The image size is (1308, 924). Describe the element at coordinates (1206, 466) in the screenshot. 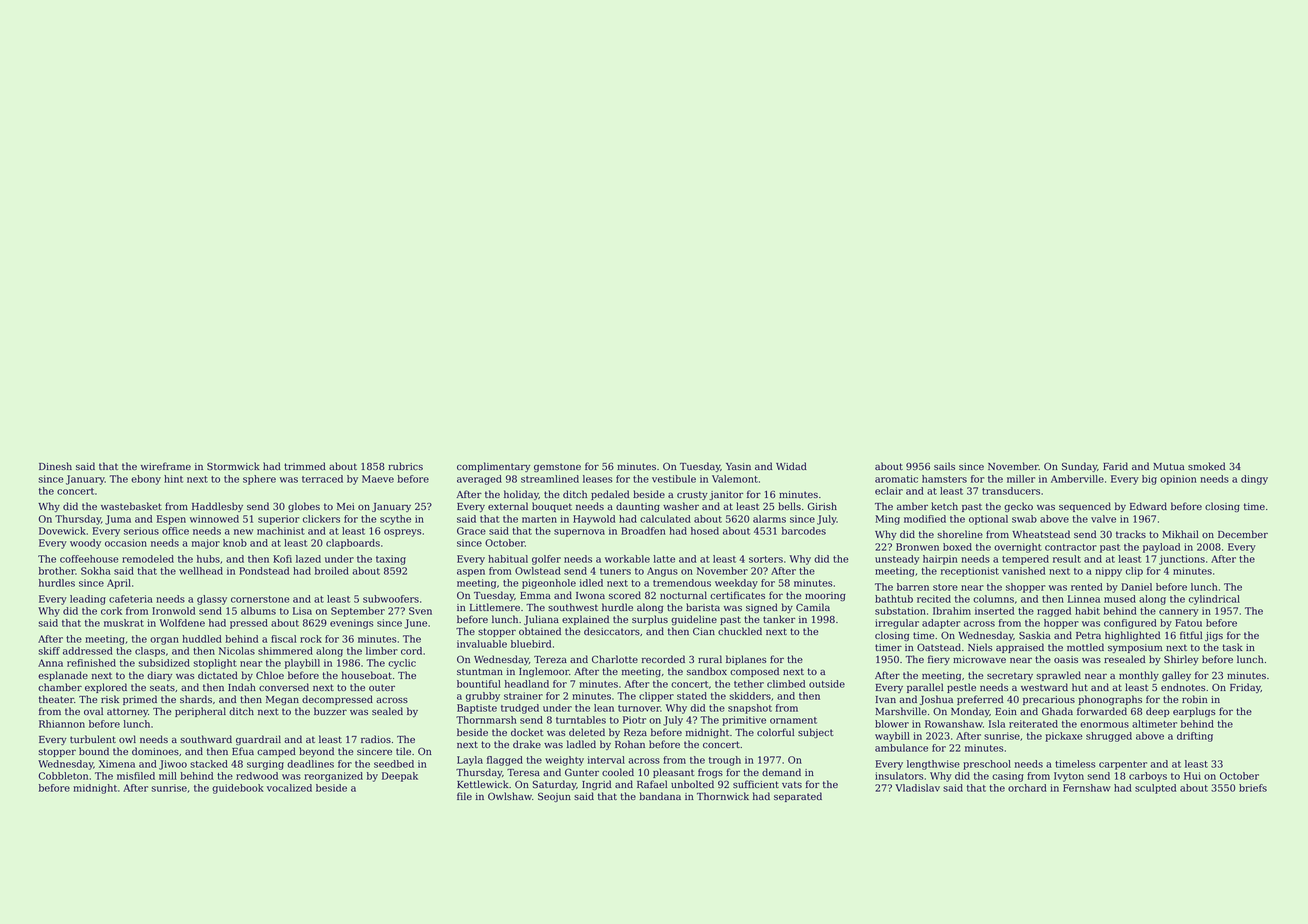

I see `smoked` at that location.
